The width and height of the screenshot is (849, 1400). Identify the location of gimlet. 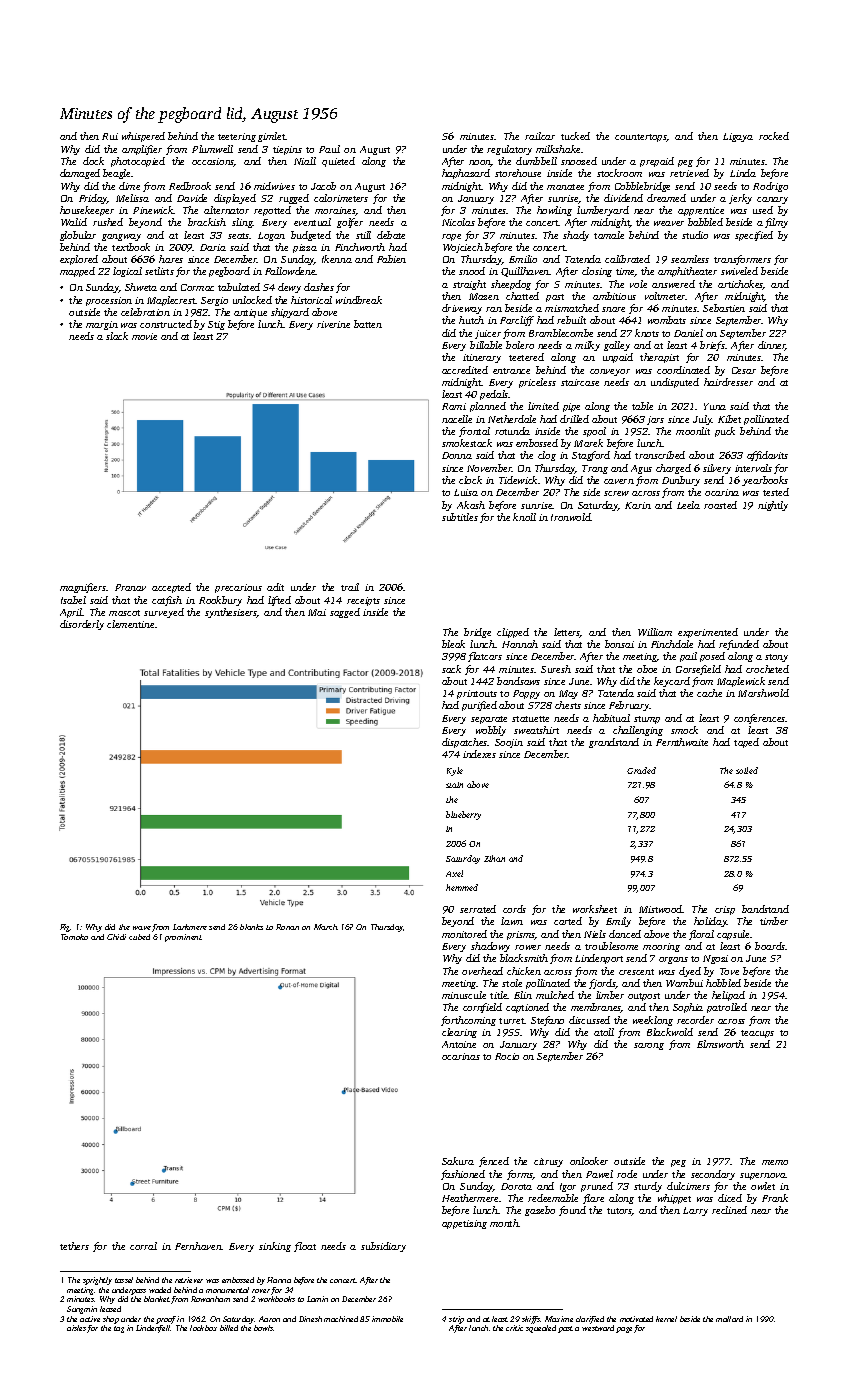
(272, 137).
